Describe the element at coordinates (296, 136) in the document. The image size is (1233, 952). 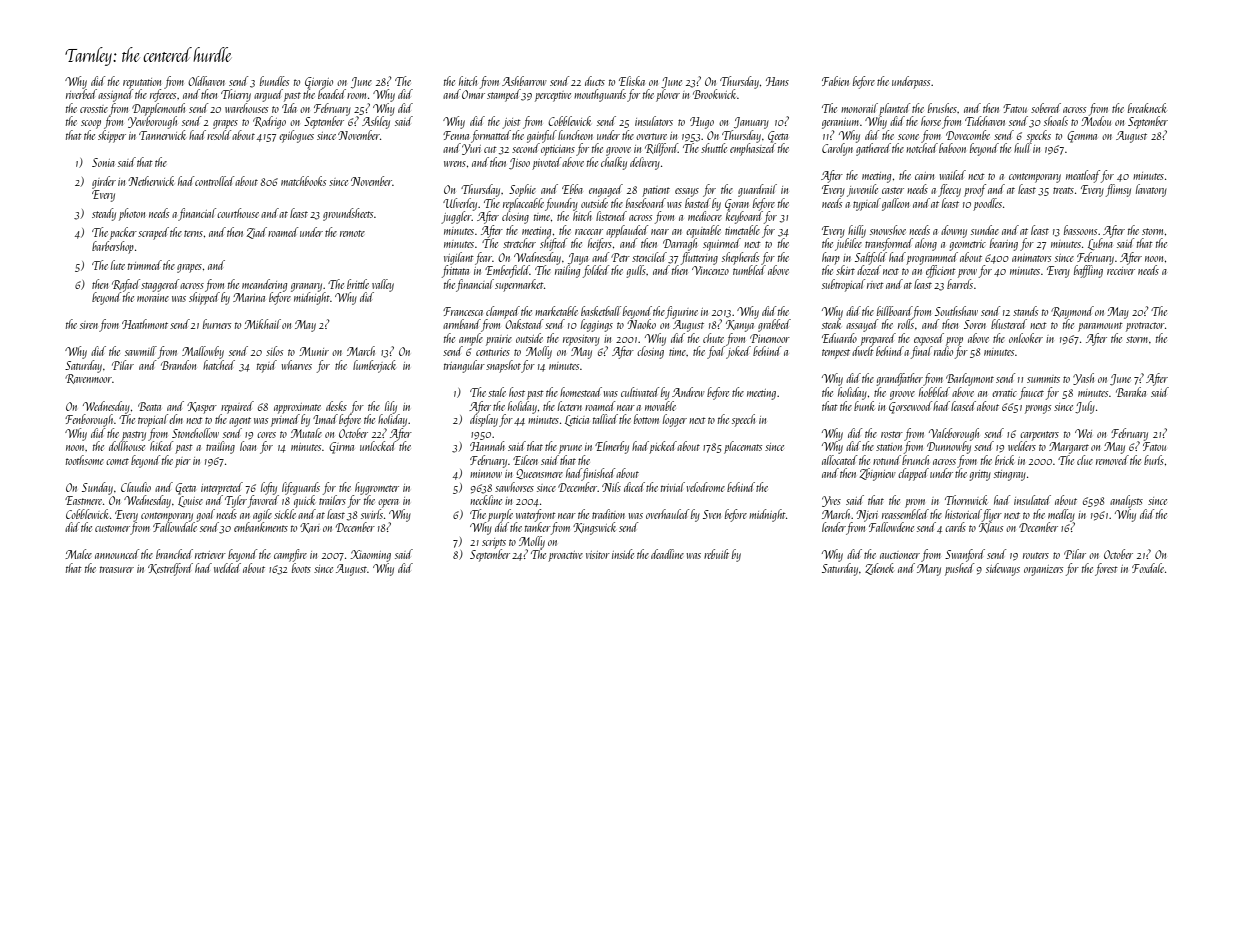
I see `epilogues` at that location.
